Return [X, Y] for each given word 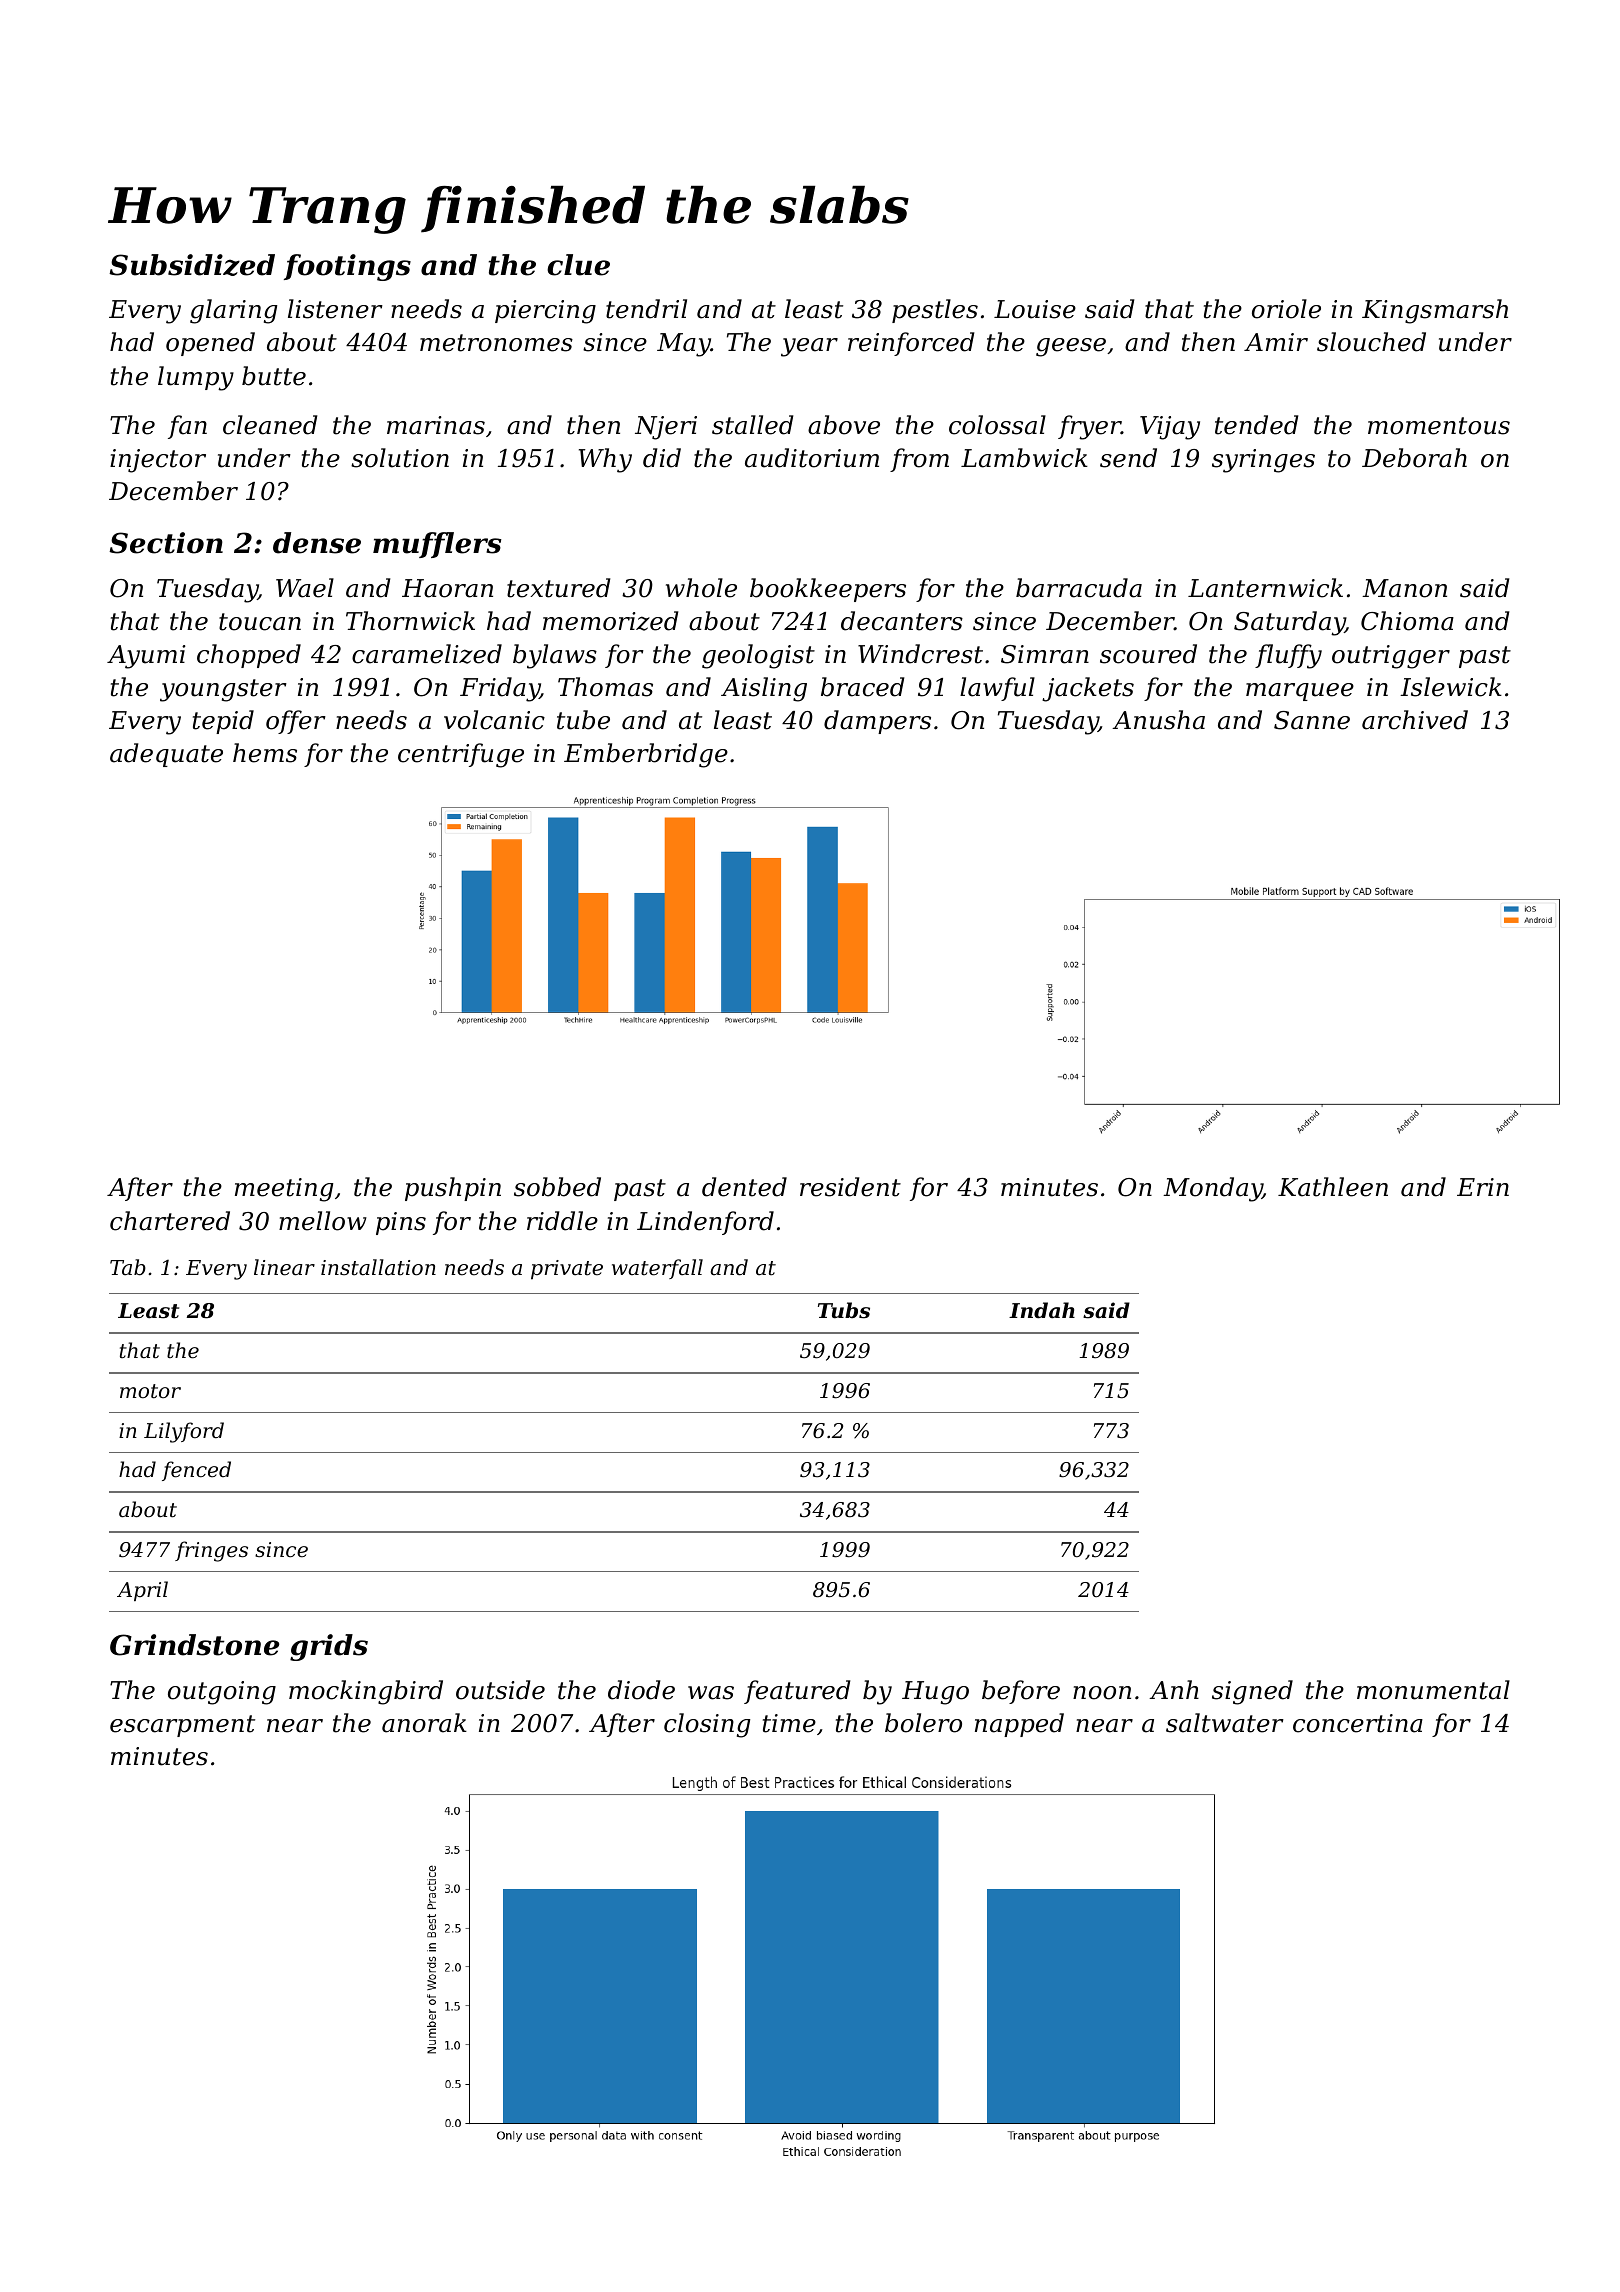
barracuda [1079, 588]
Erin [1483, 1187]
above [844, 425]
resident [850, 1187]
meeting [284, 1190]
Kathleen [1333, 1187]
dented [744, 1187]
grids [329, 1647]
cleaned [270, 425]
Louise [1035, 309]
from [919, 460]
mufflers [437, 545]
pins [401, 1223]
